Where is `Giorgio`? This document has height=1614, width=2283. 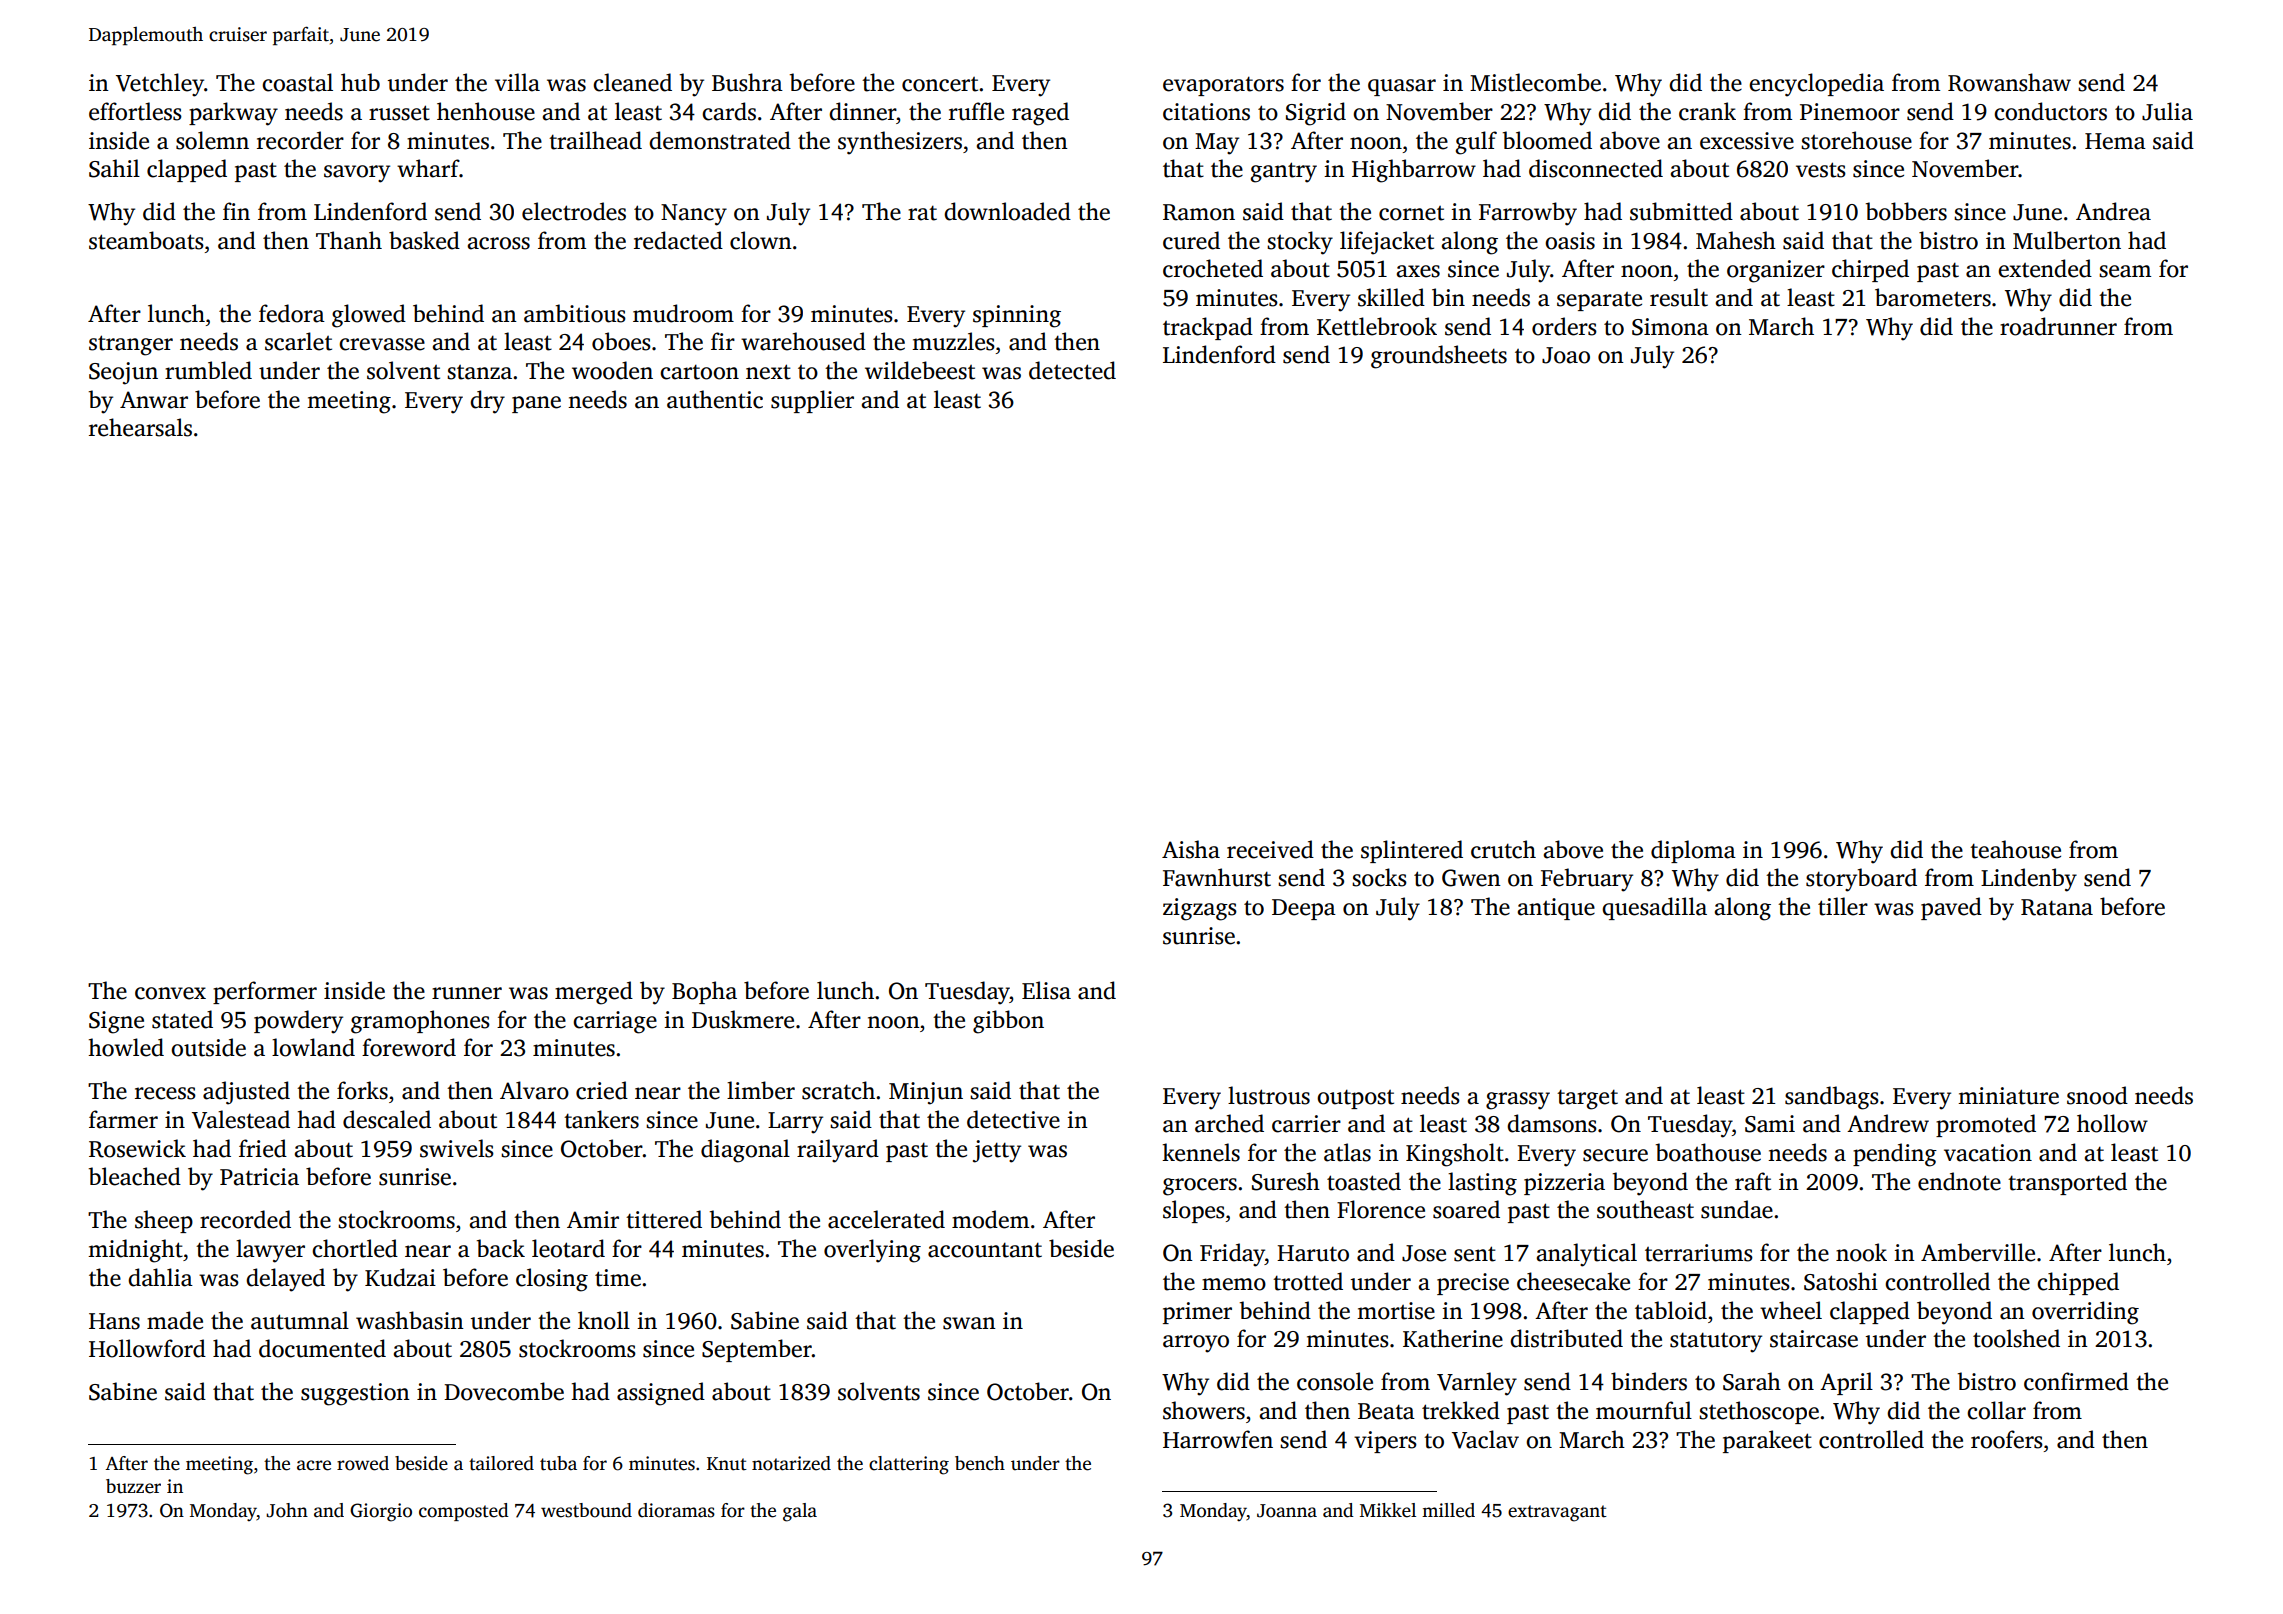 Giorgio is located at coordinates (381, 1512).
